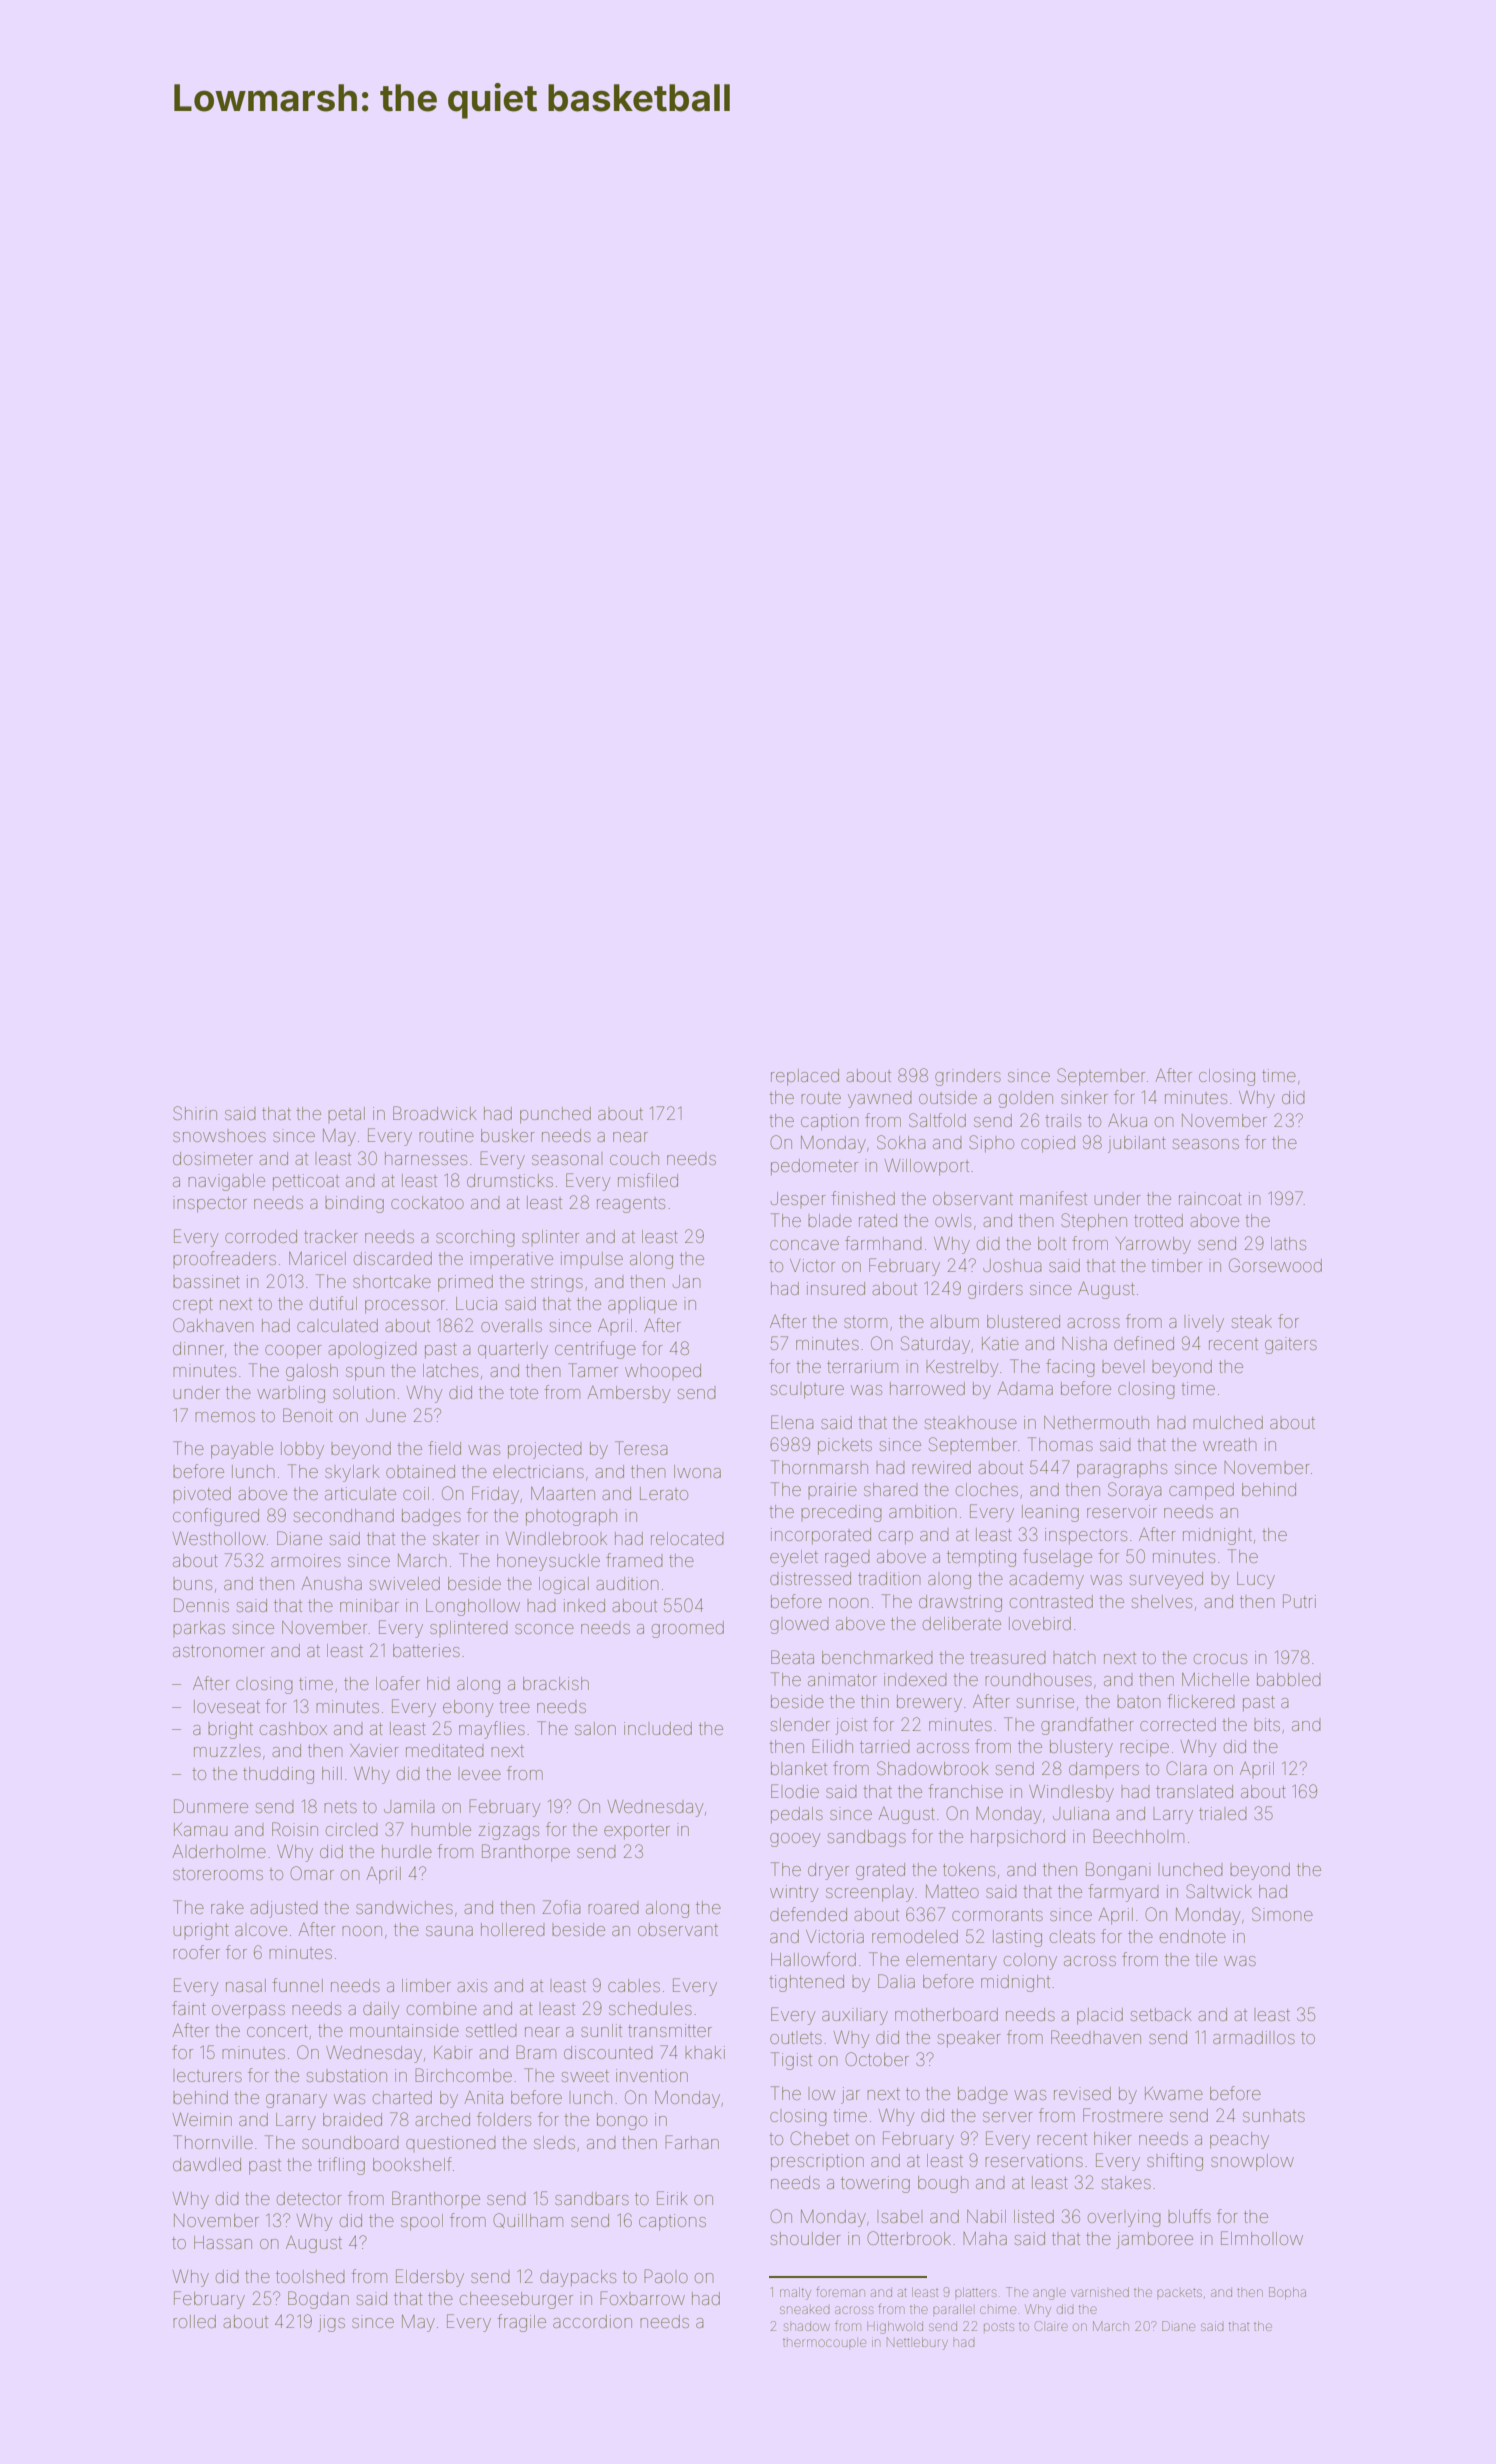  Describe the element at coordinates (800, 1724) in the image. I see `slender` at that location.
